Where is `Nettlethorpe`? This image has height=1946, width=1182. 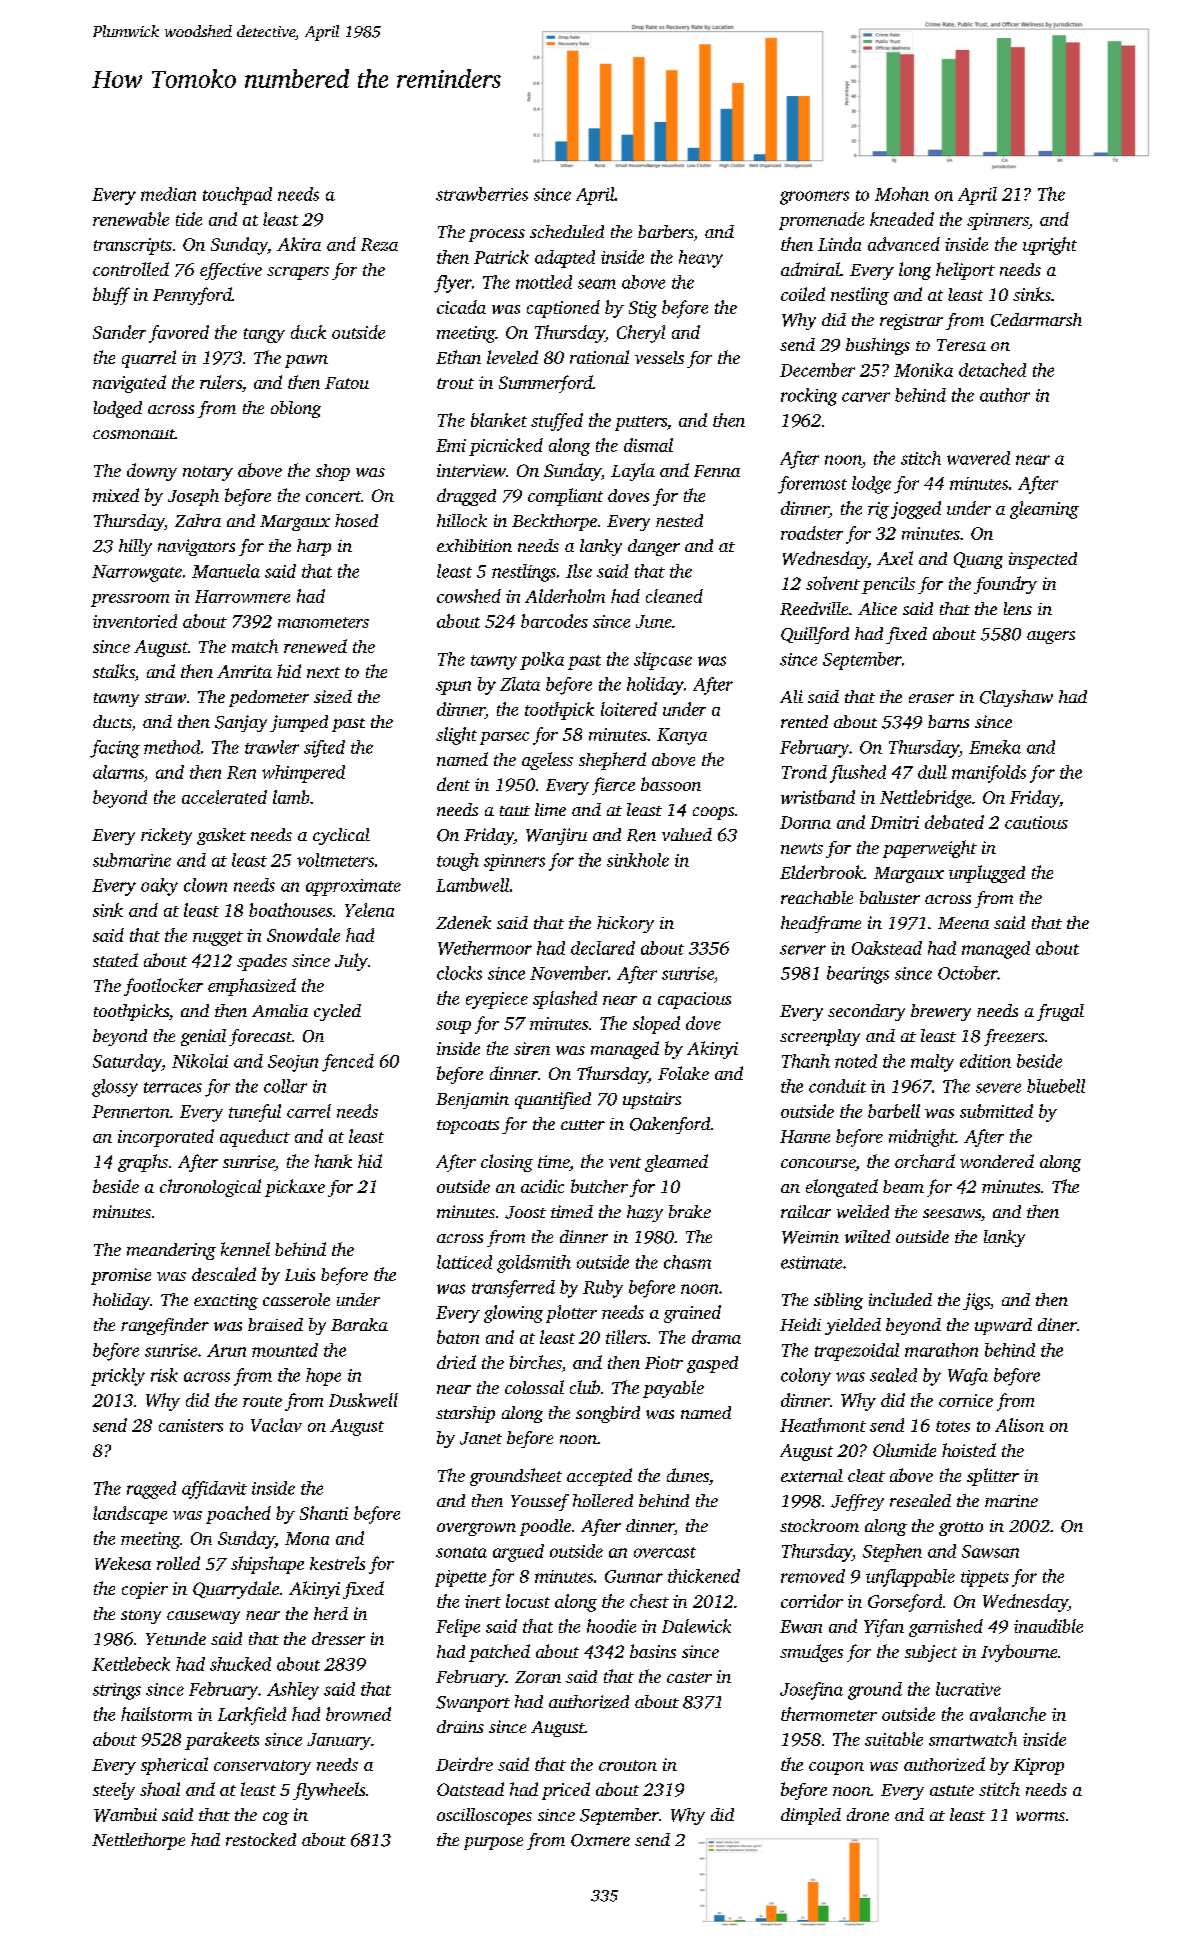
Nettlethorpe is located at coordinates (138, 1841).
